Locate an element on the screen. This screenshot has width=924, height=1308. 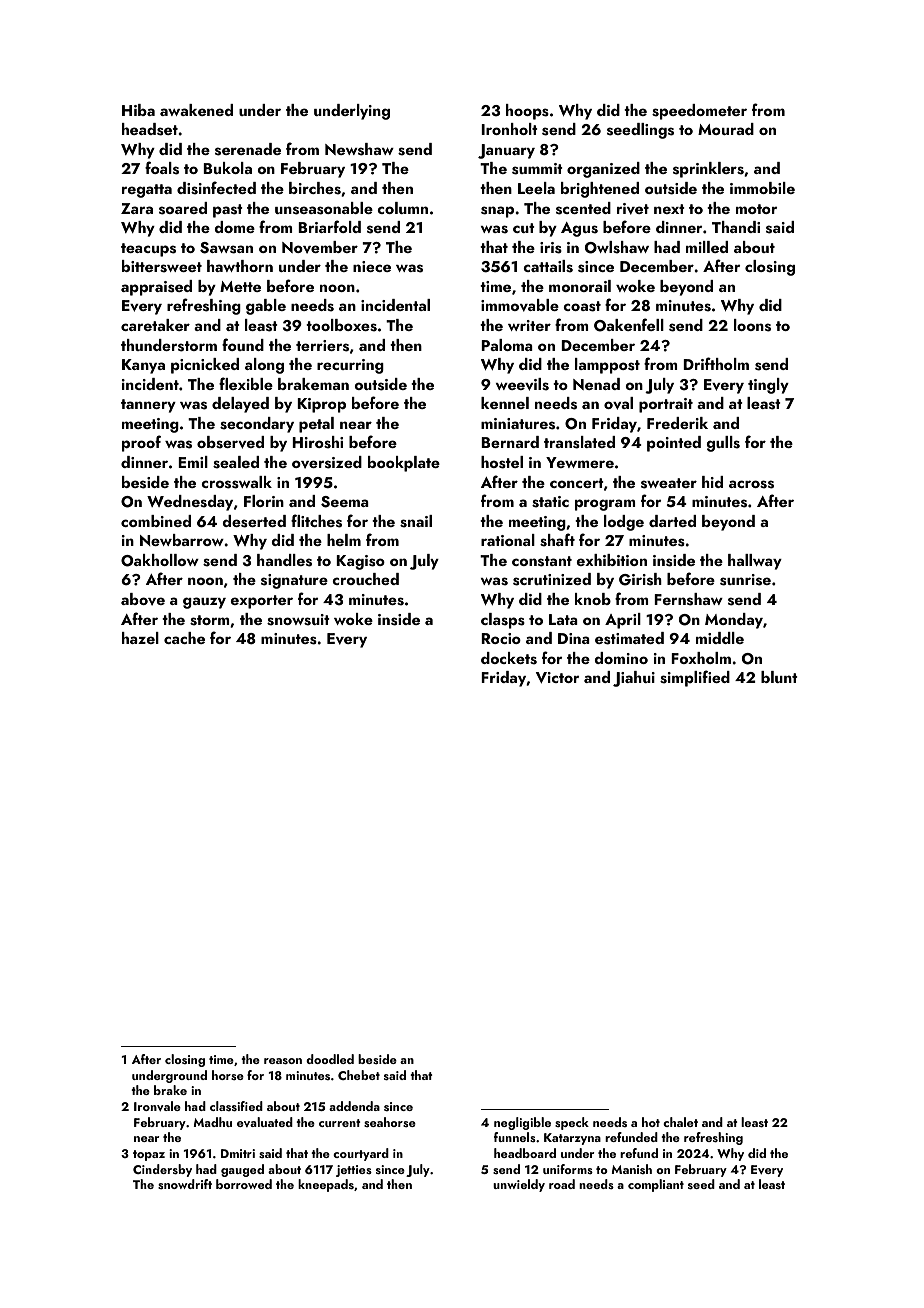
Foxholm is located at coordinates (701, 658).
